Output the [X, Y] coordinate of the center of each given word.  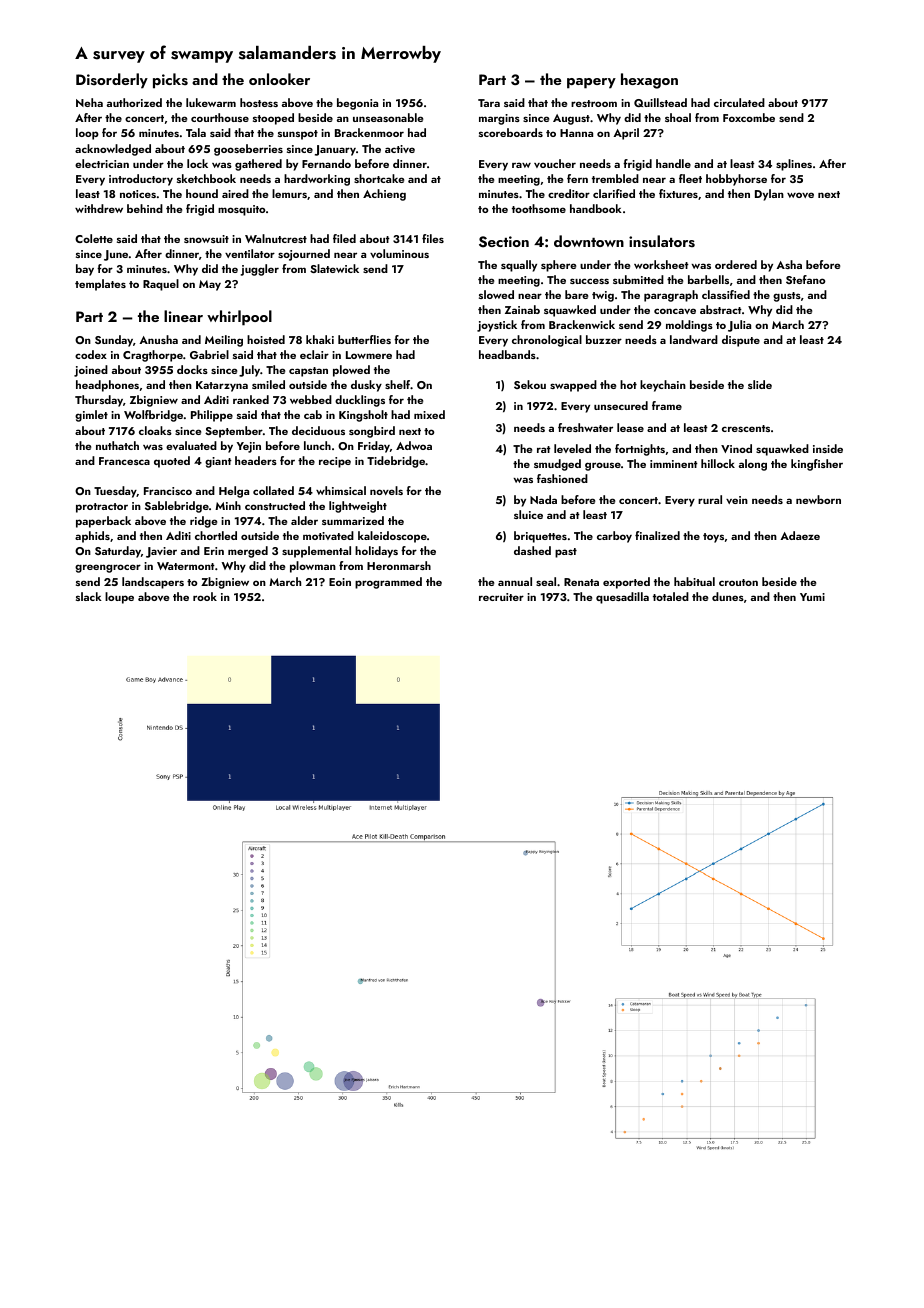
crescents [746, 428]
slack [89, 596]
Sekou [530, 384]
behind [145, 208]
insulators [662, 241]
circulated [739, 102]
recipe [335, 462]
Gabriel [209, 354]
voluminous [399, 253]
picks [170, 81]
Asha [789, 264]
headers [256, 460]
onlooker [279, 79]
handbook [596, 208]
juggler [260, 270]
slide [760, 384]
